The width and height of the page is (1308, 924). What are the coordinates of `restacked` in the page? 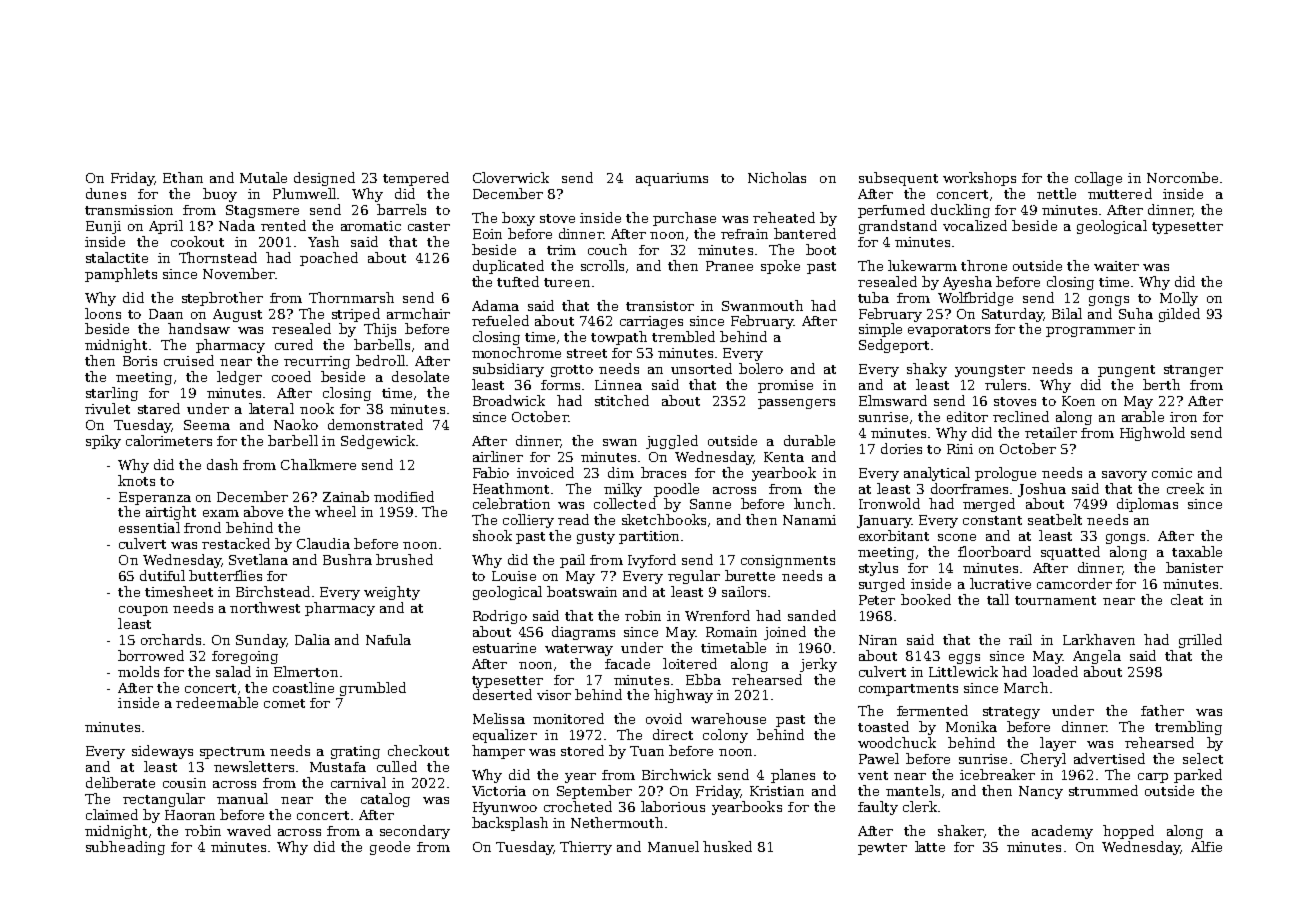 It's located at (236, 543).
